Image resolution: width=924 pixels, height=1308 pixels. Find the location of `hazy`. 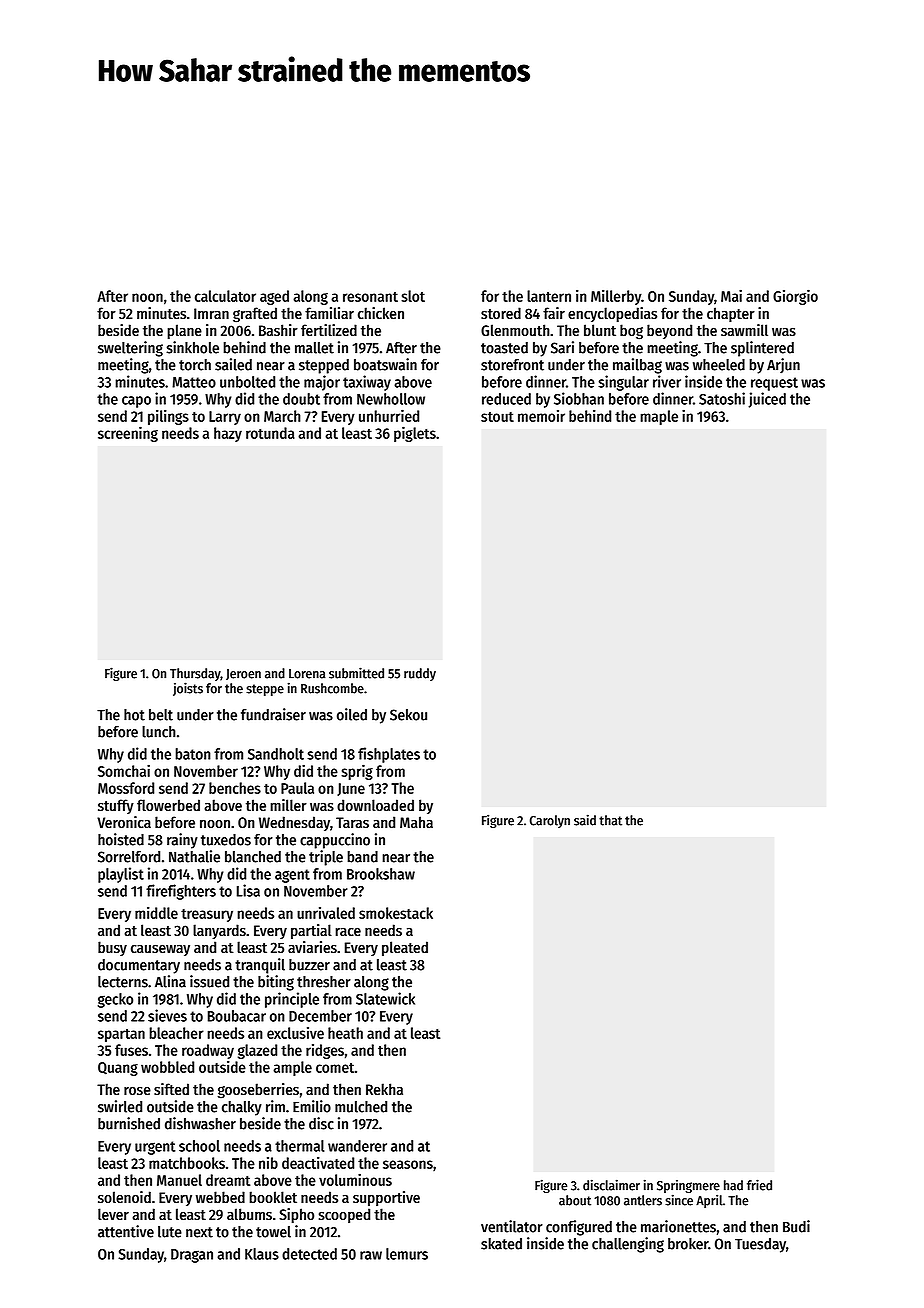

hazy is located at coordinates (228, 434).
